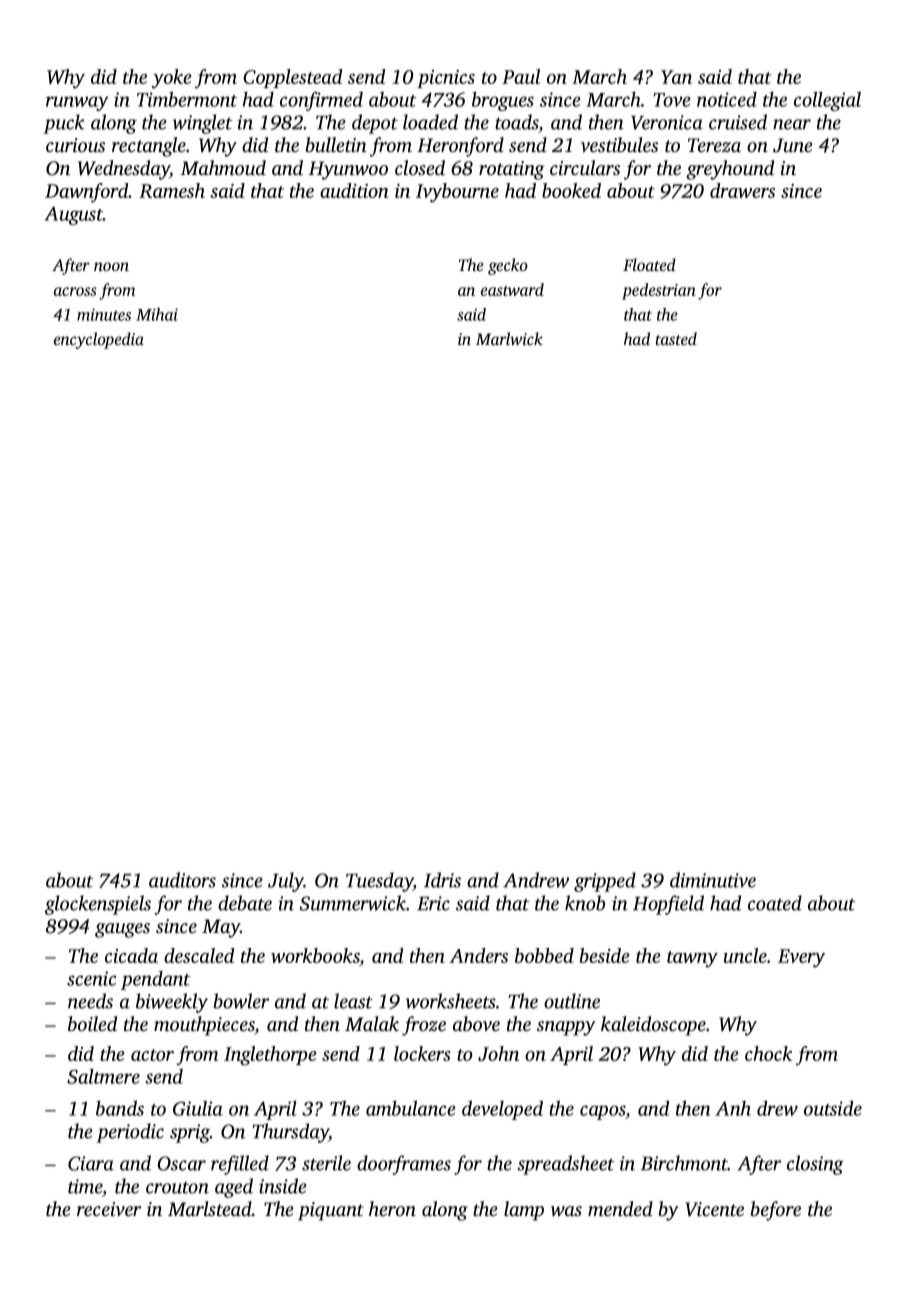 The image size is (908, 1316). I want to click on July, so click(286, 882).
